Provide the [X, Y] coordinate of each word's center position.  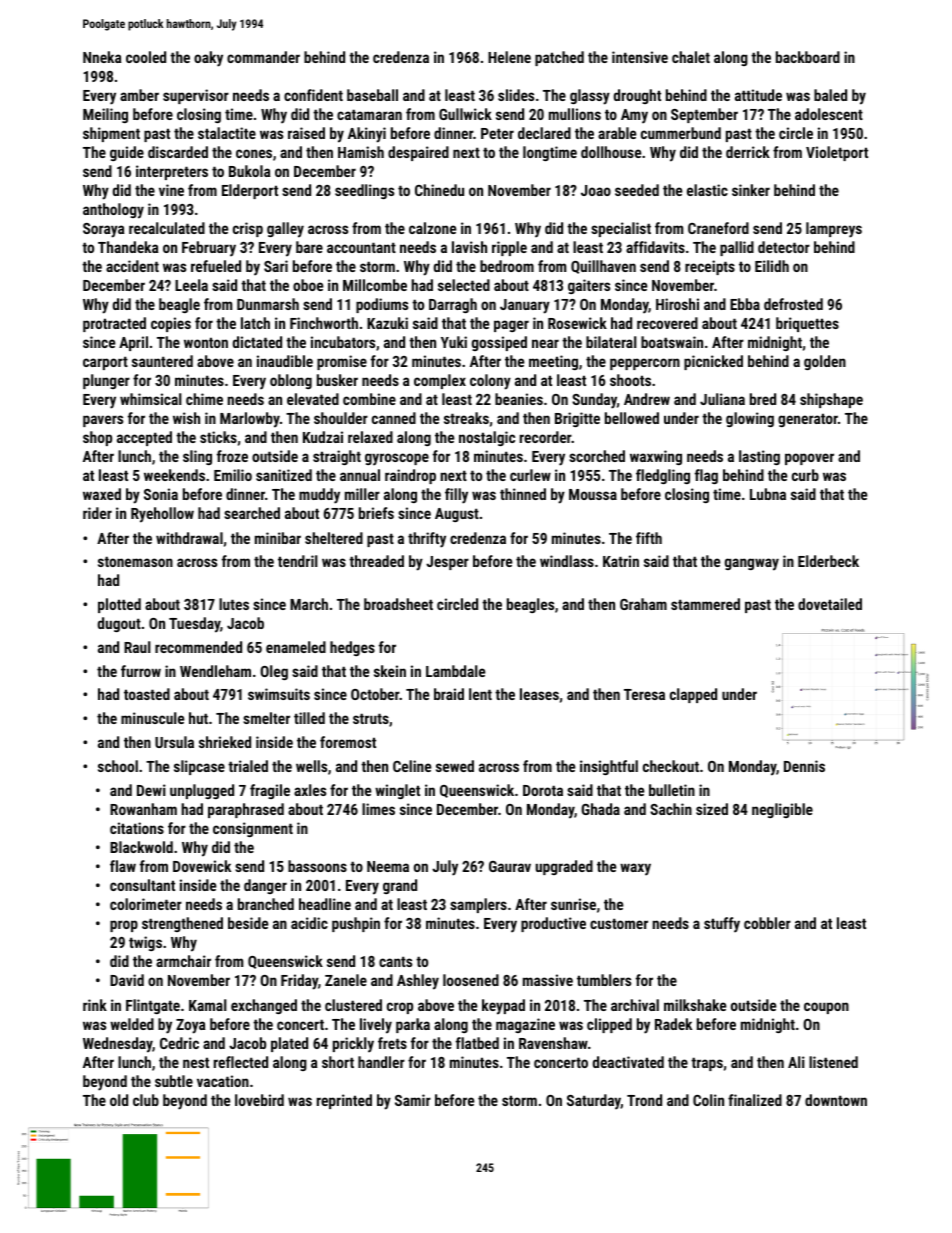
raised [306, 133]
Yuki [454, 342]
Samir [413, 1100]
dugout [119, 624]
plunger [106, 381]
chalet [691, 57]
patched [559, 58]
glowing [750, 419]
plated [289, 1044]
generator [808, 420]
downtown [836, 1100]
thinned [523, 494]
